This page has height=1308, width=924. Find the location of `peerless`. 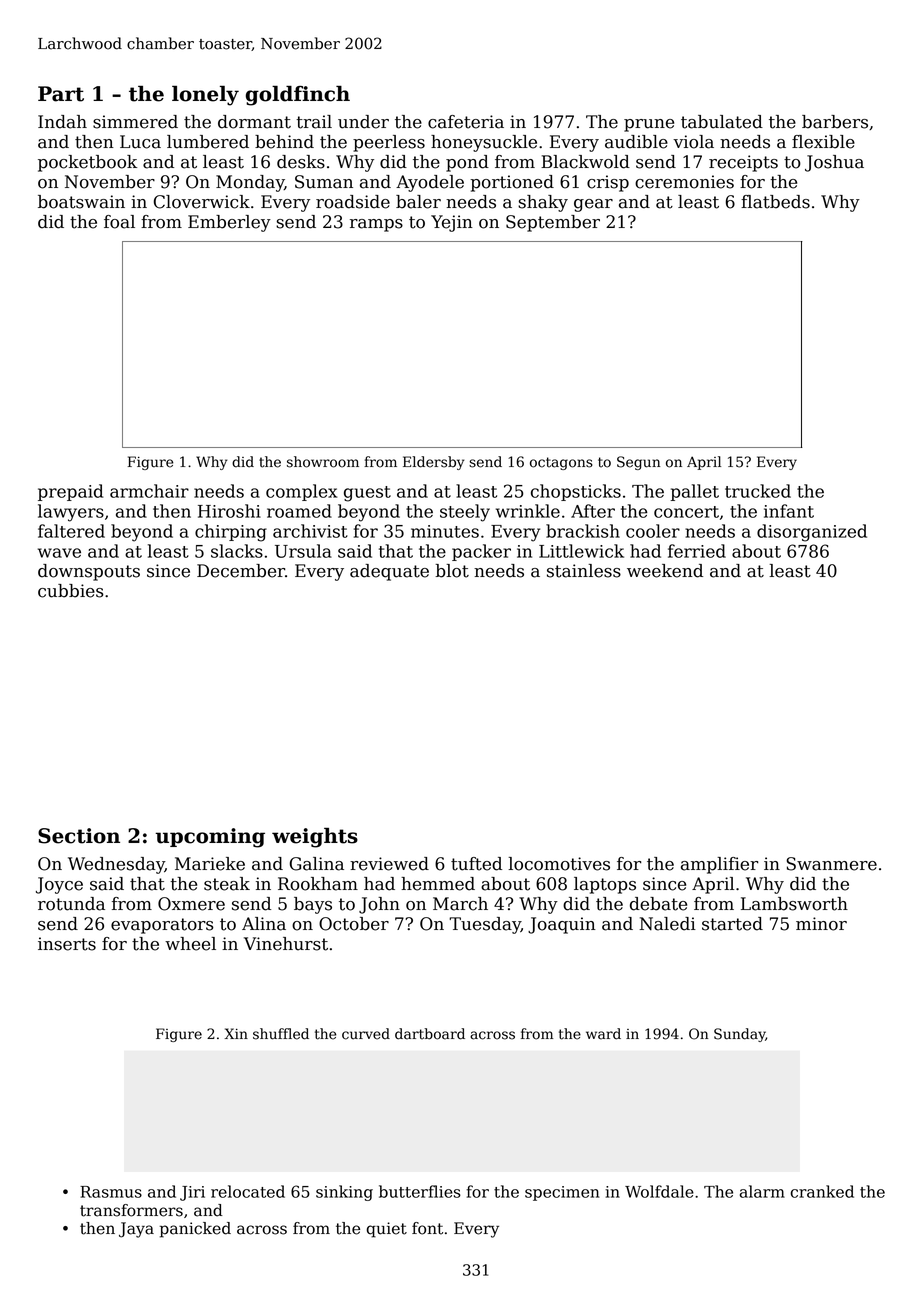

peerless is located at coordinates (389, 143).
